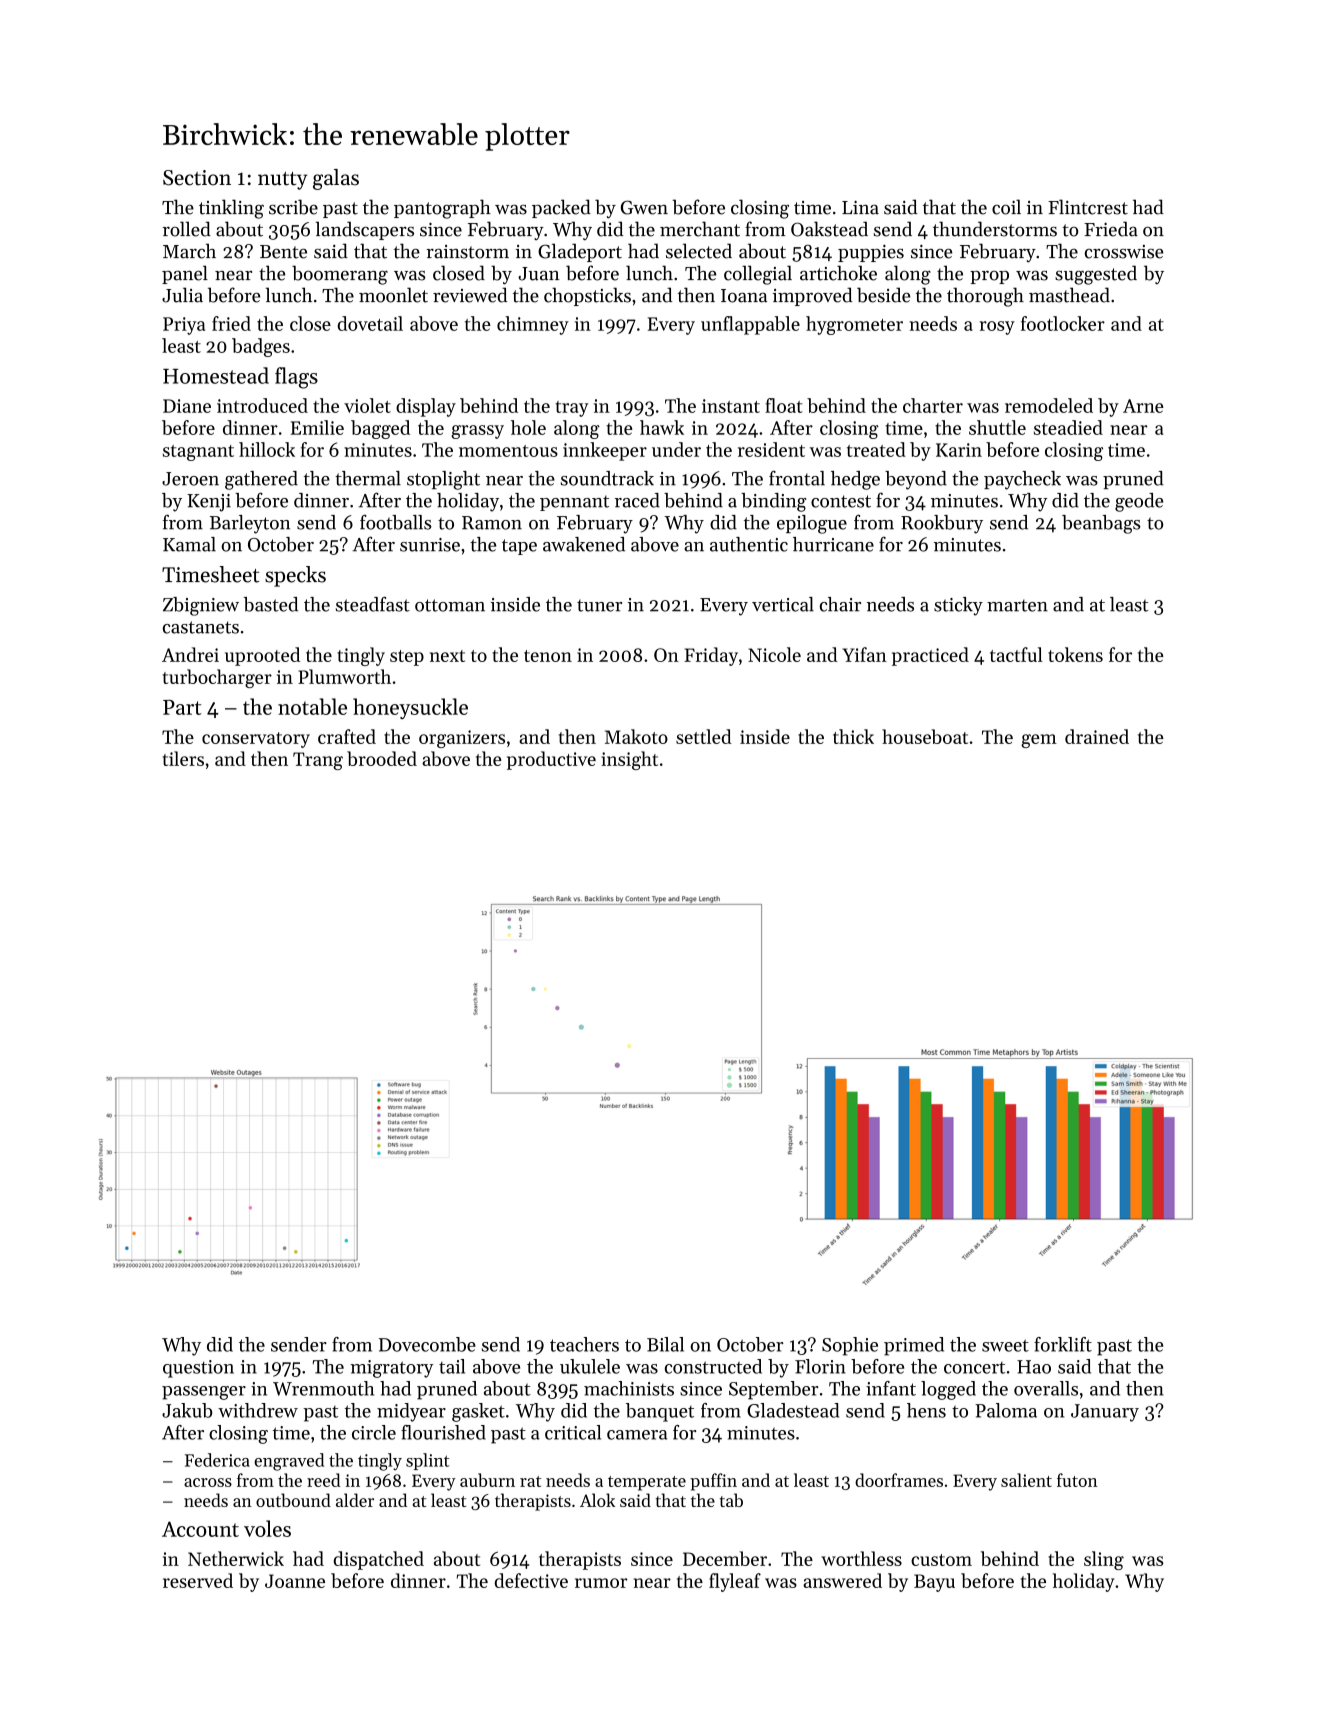  What do you see at coordinates (183, 758) in the page?
I see `tilers` at bounding box center [183, 758].
